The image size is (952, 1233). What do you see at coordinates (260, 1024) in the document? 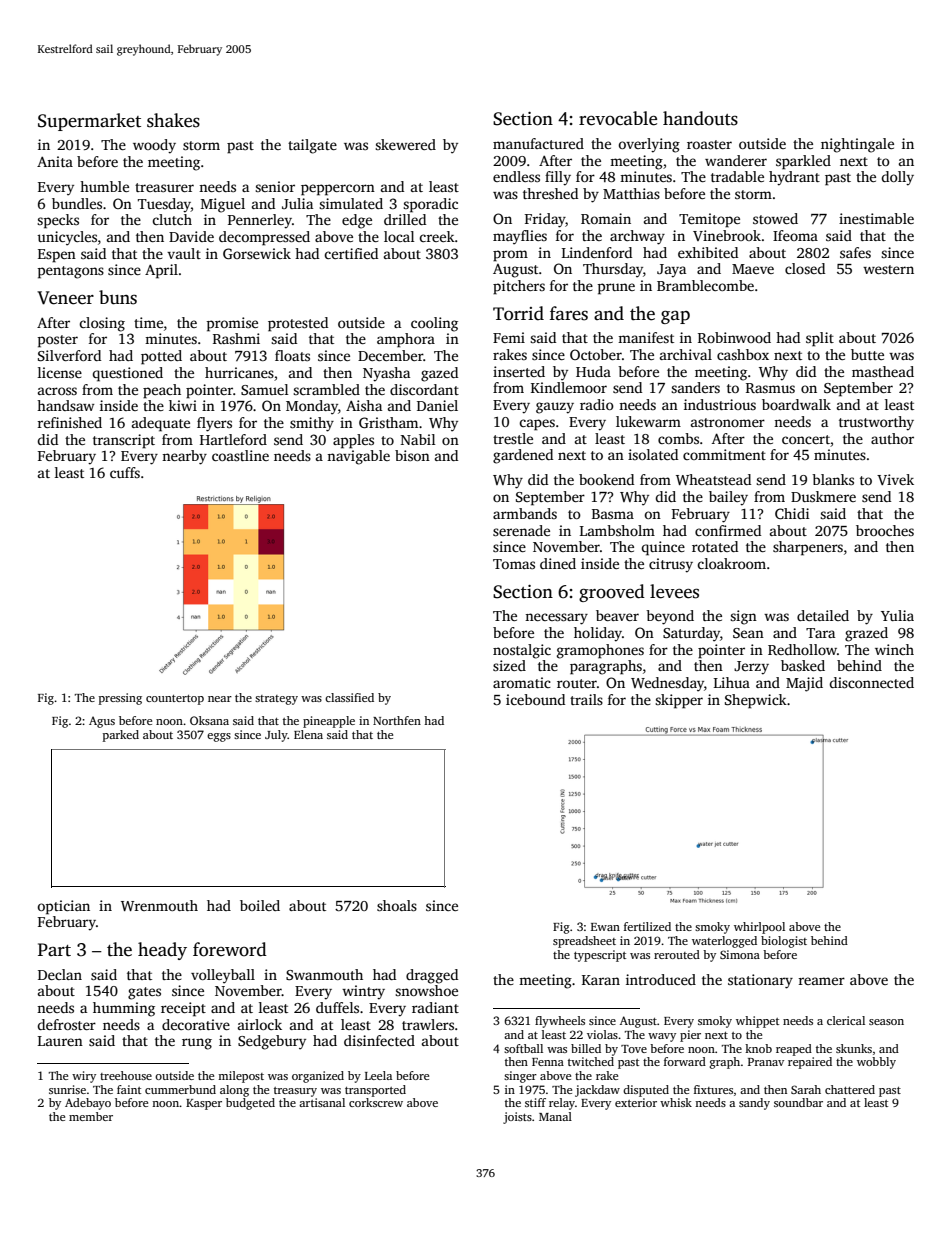
I see `airlock` at bounding box center [260, 1024].
